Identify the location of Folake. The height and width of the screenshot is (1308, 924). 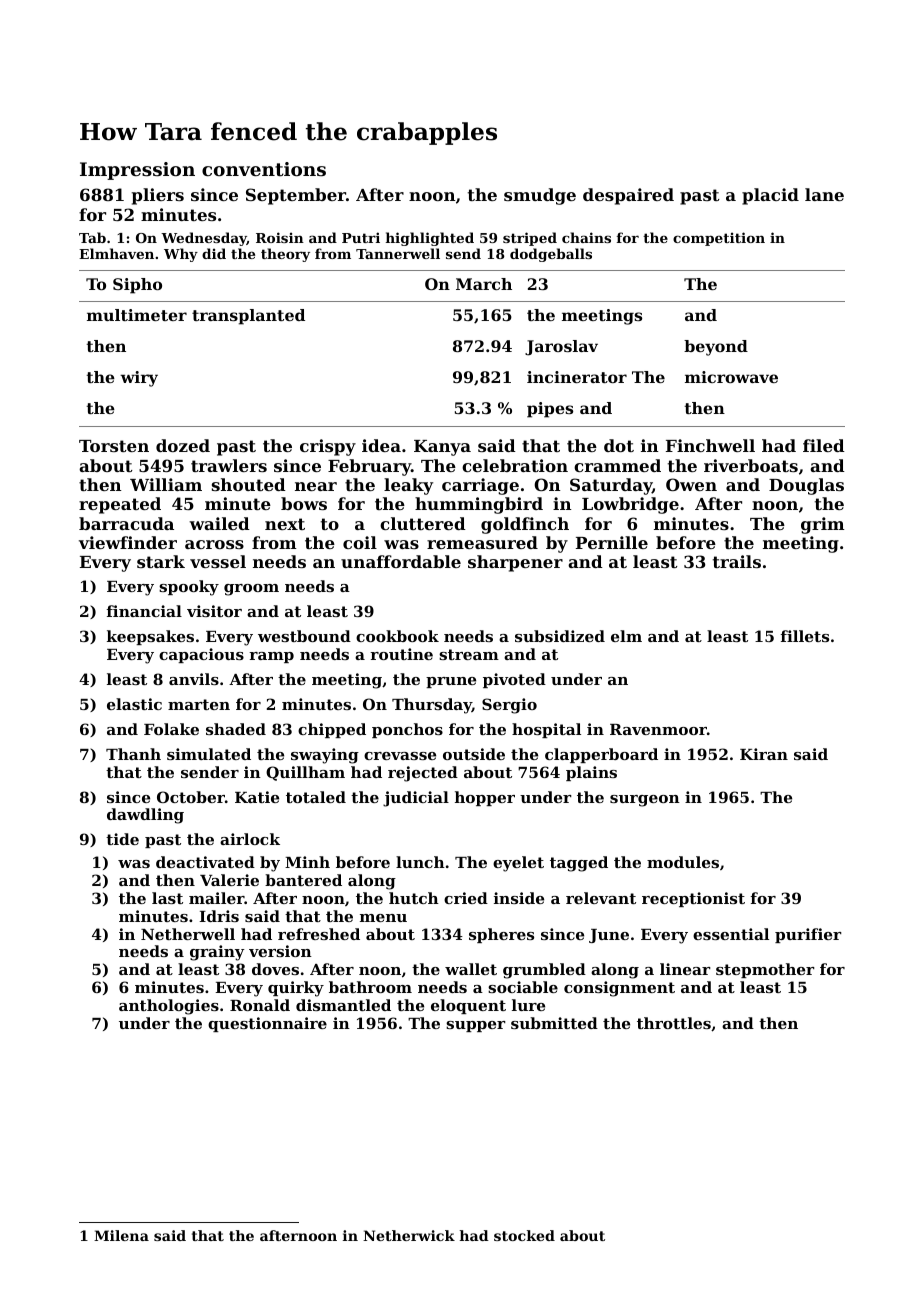
(171, 729).
